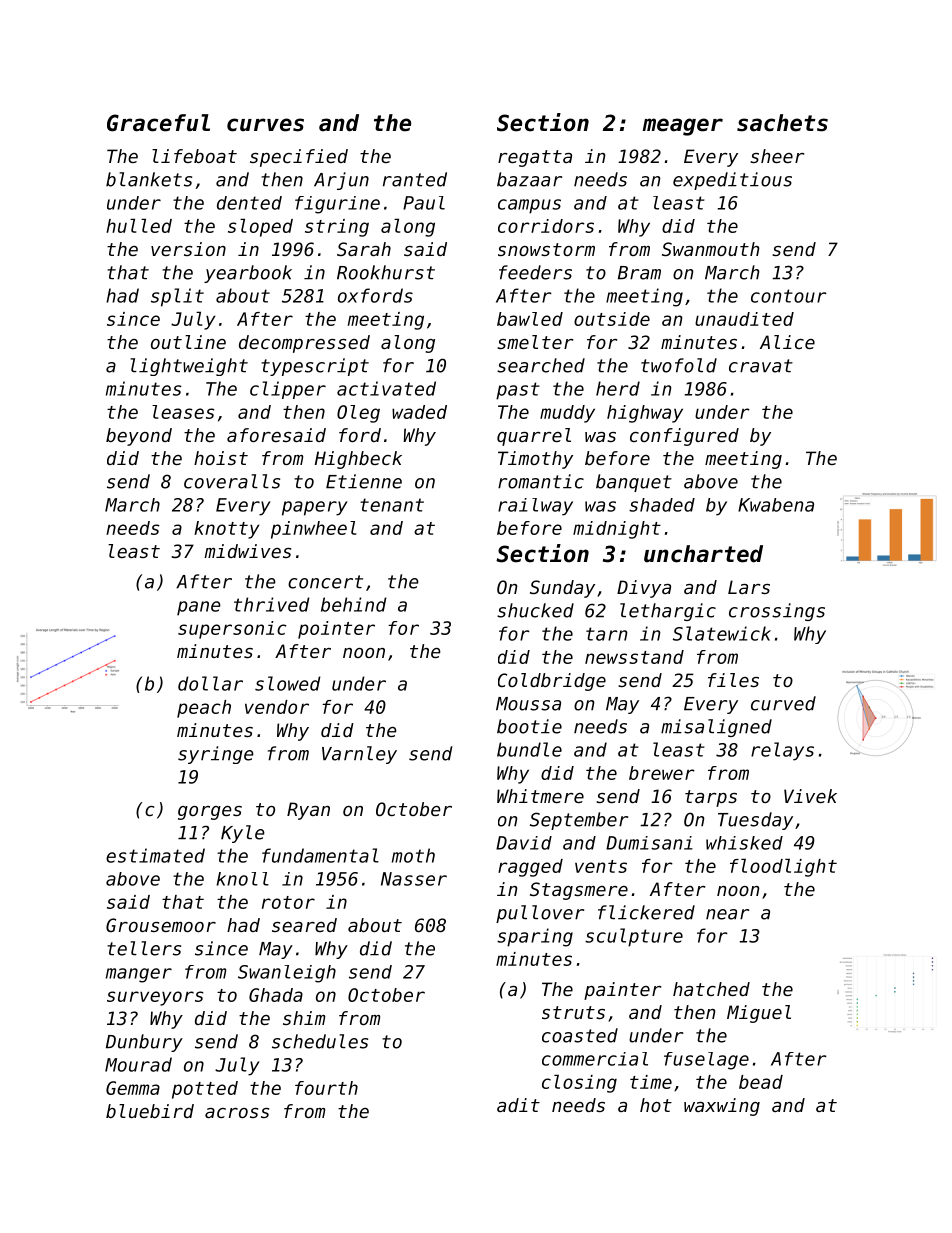 The height and width of the screenshot is (1233, 952). I want to click on regatta, so click(535, 158).
